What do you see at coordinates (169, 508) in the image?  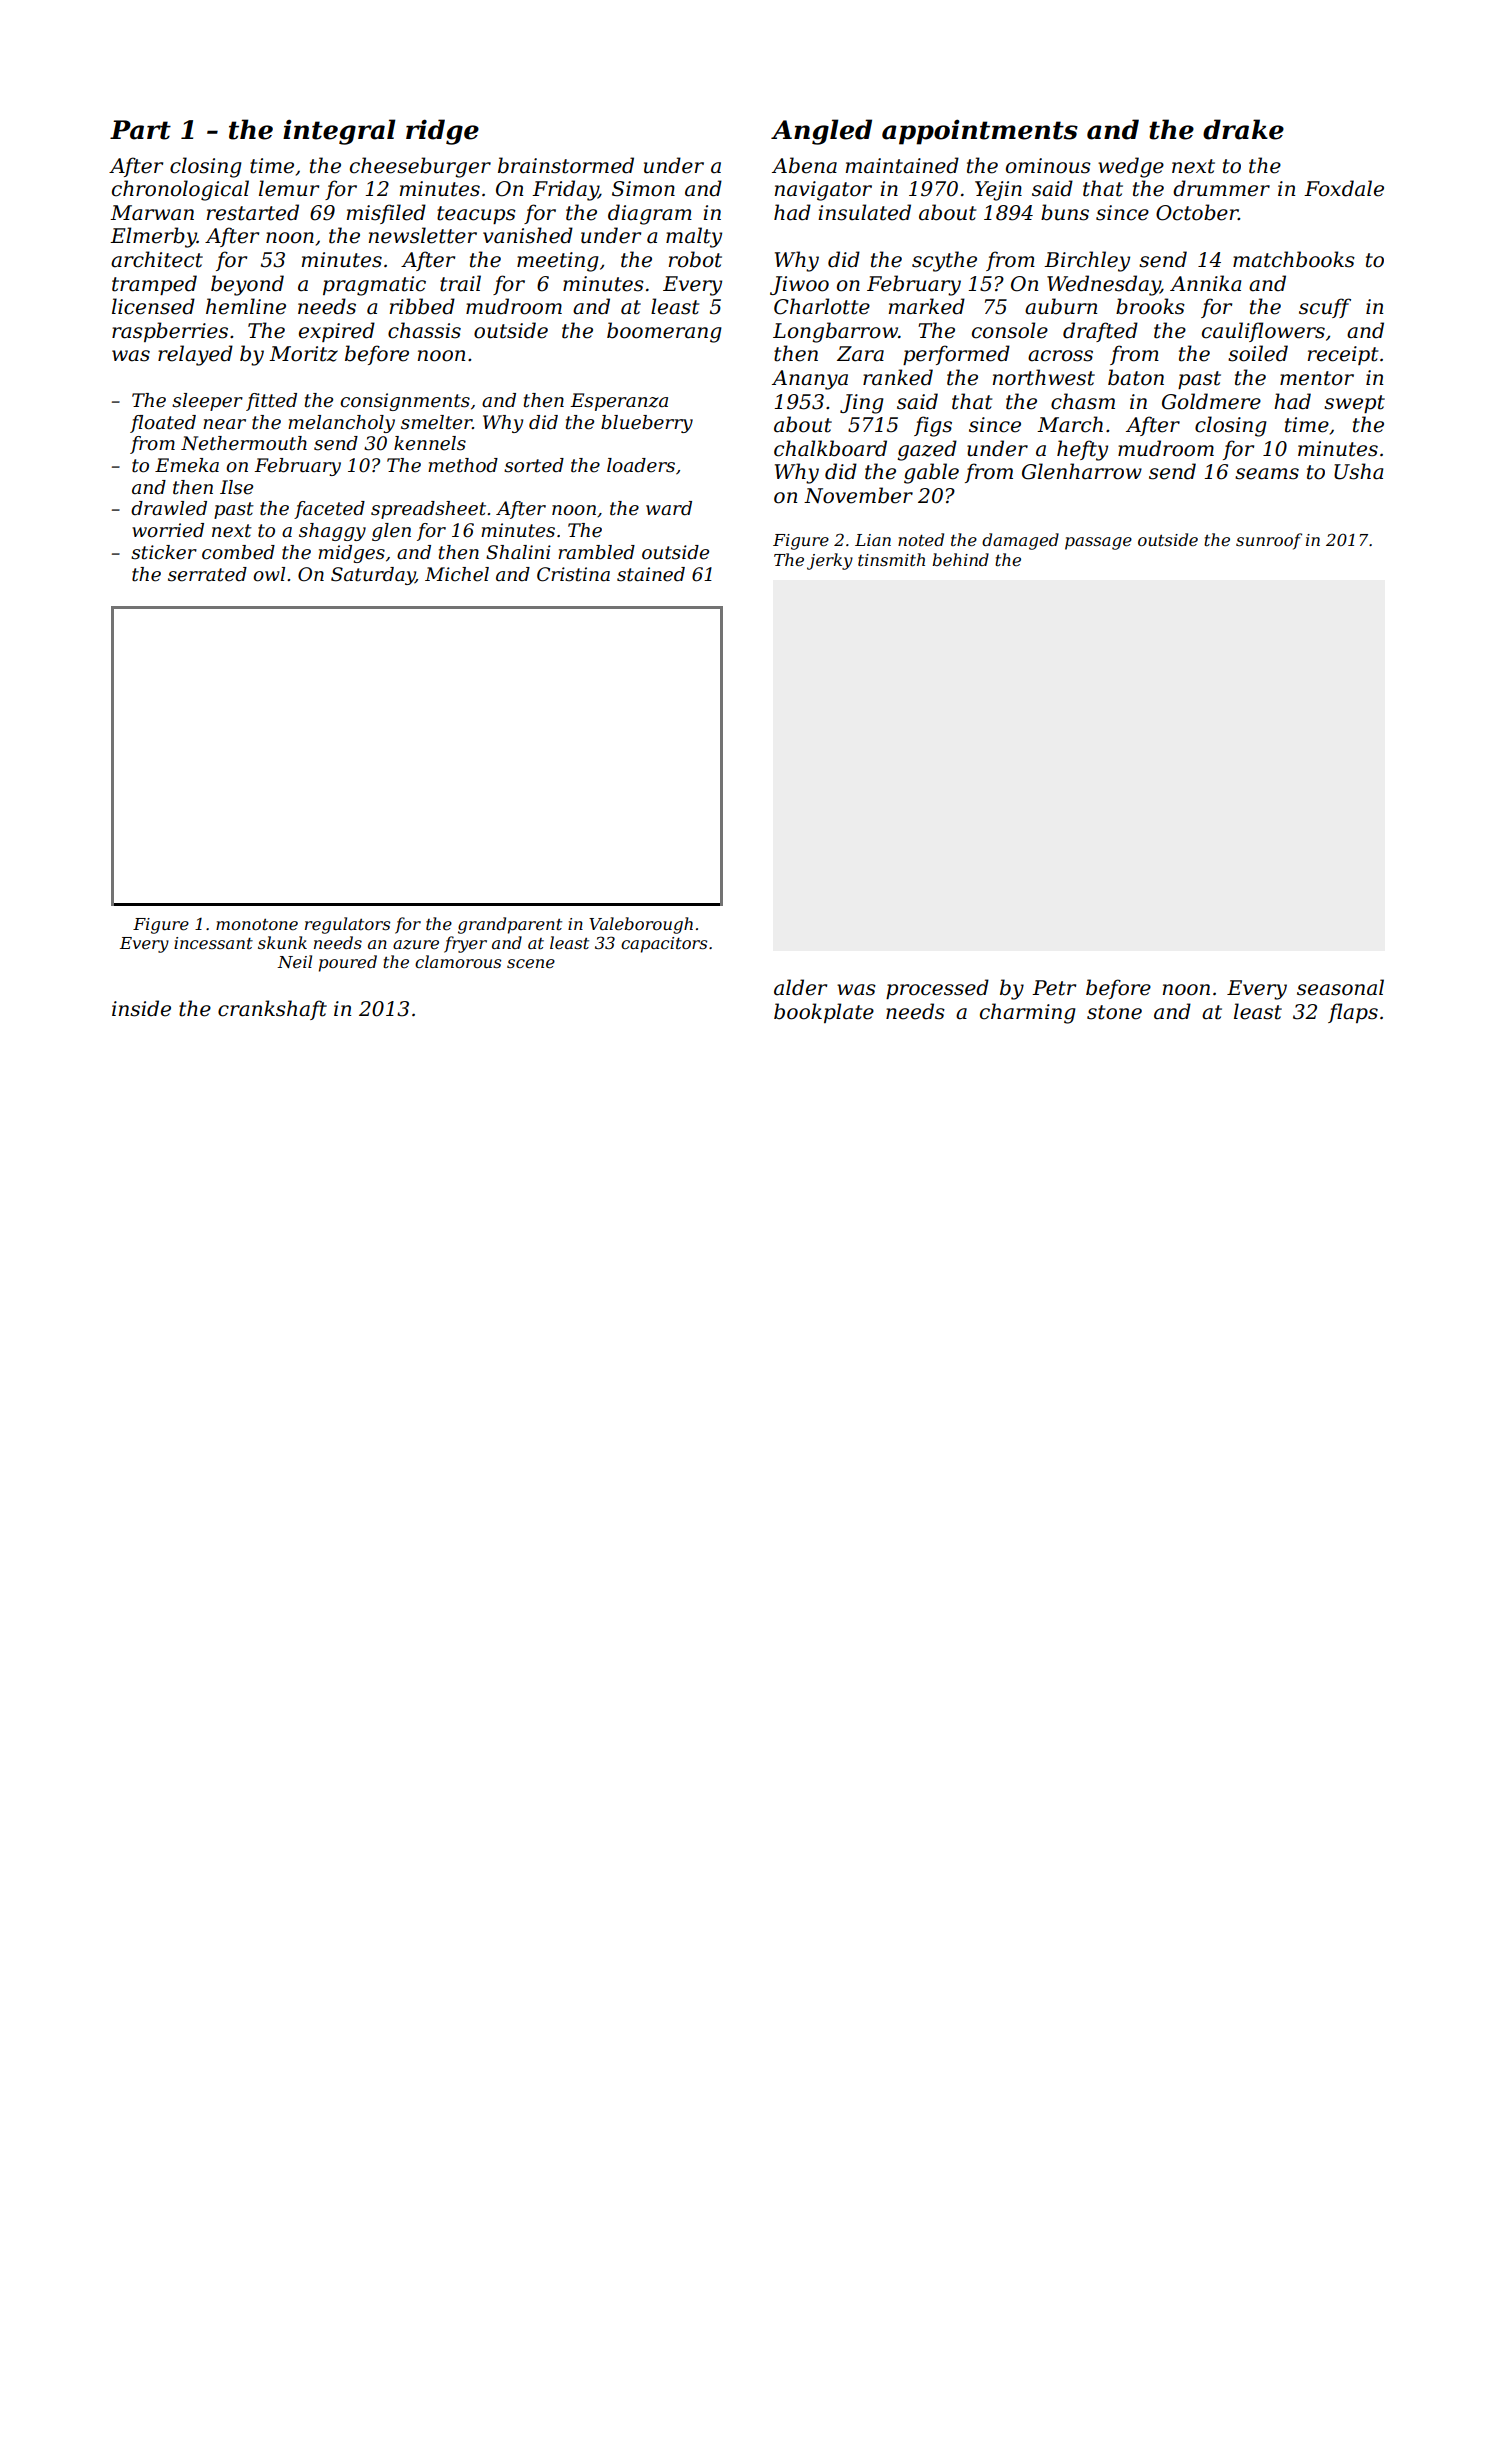 I see `drawled` at bounding box center [169, 508].
